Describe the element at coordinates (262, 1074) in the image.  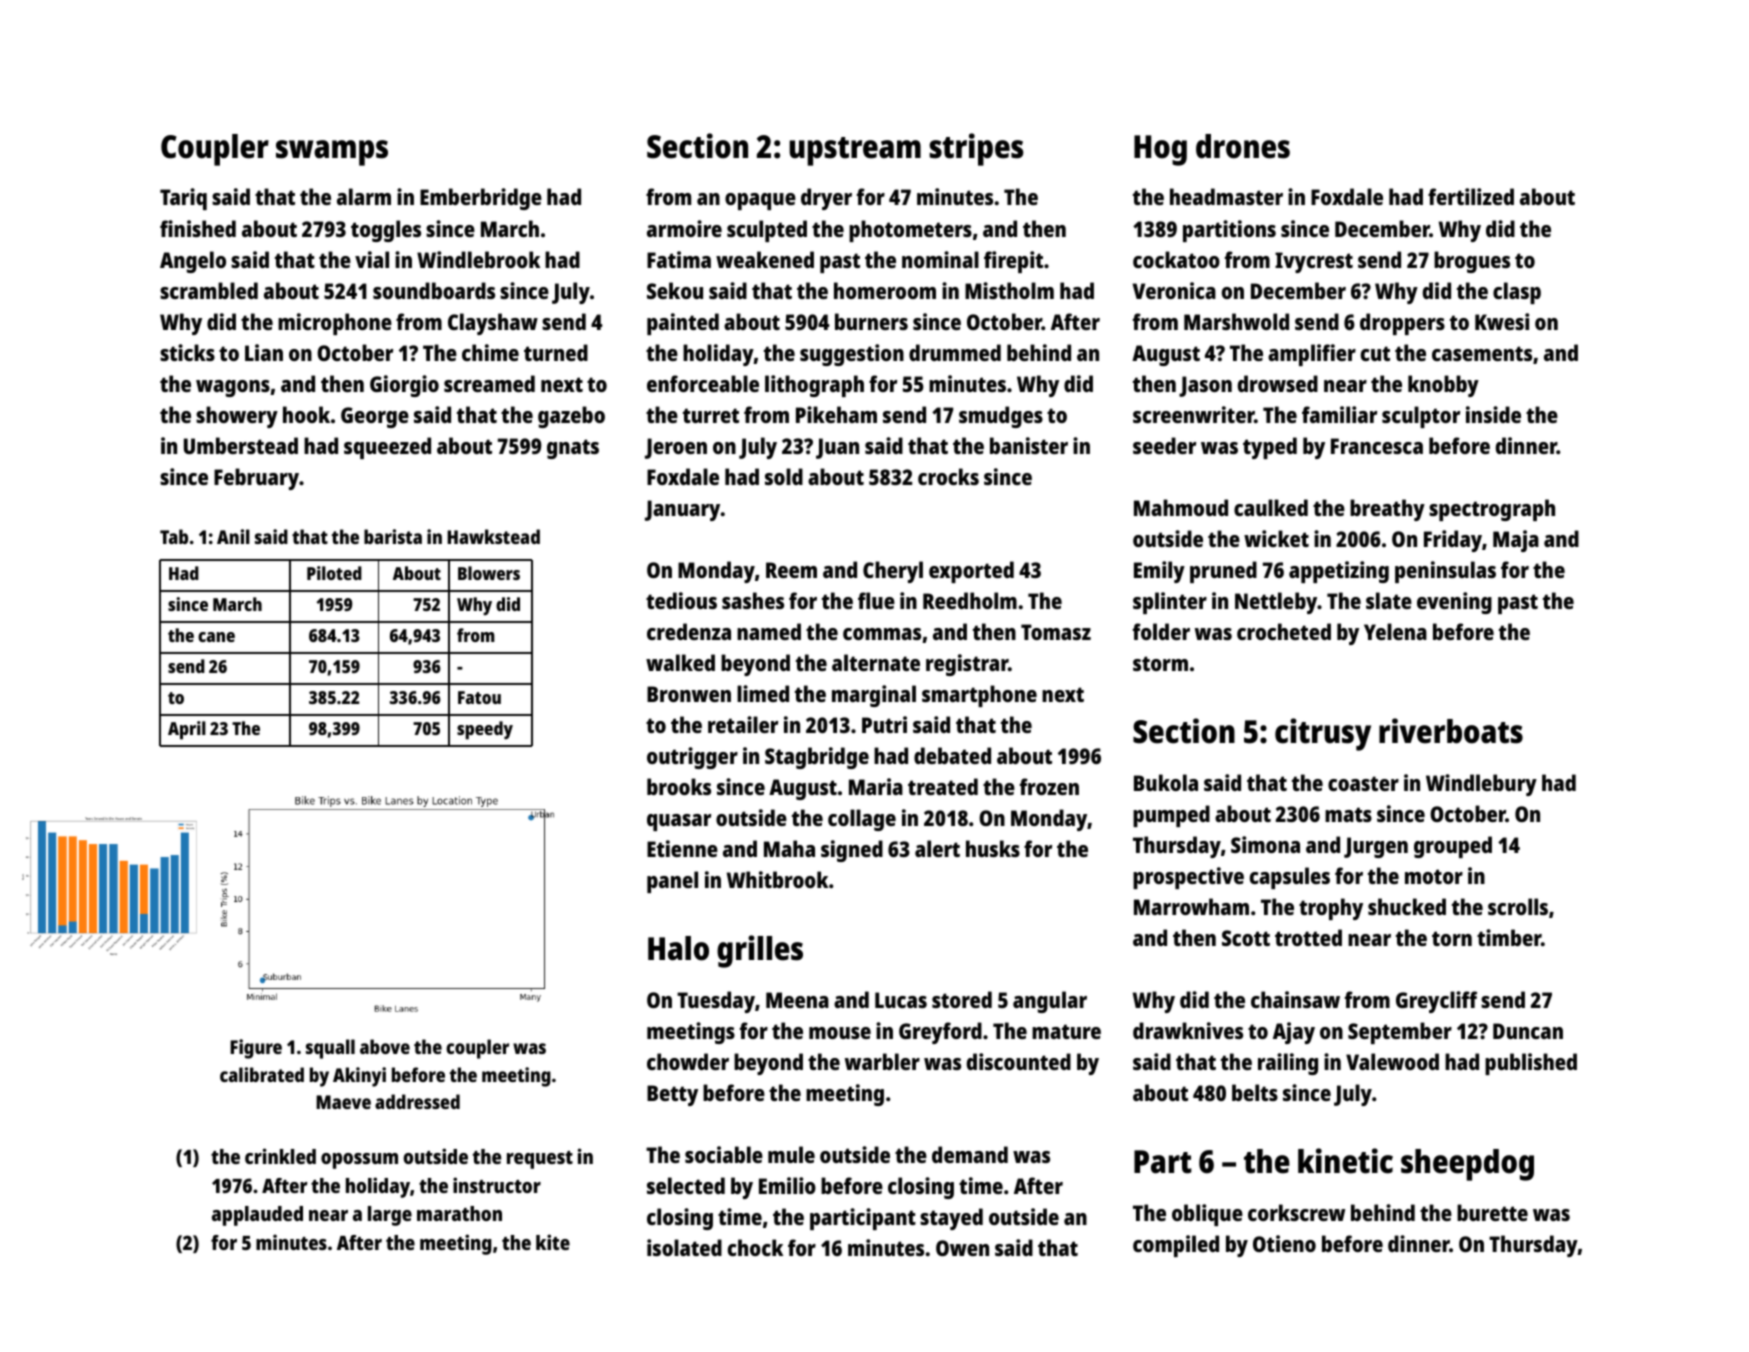
I see `calibrated` at that location.
